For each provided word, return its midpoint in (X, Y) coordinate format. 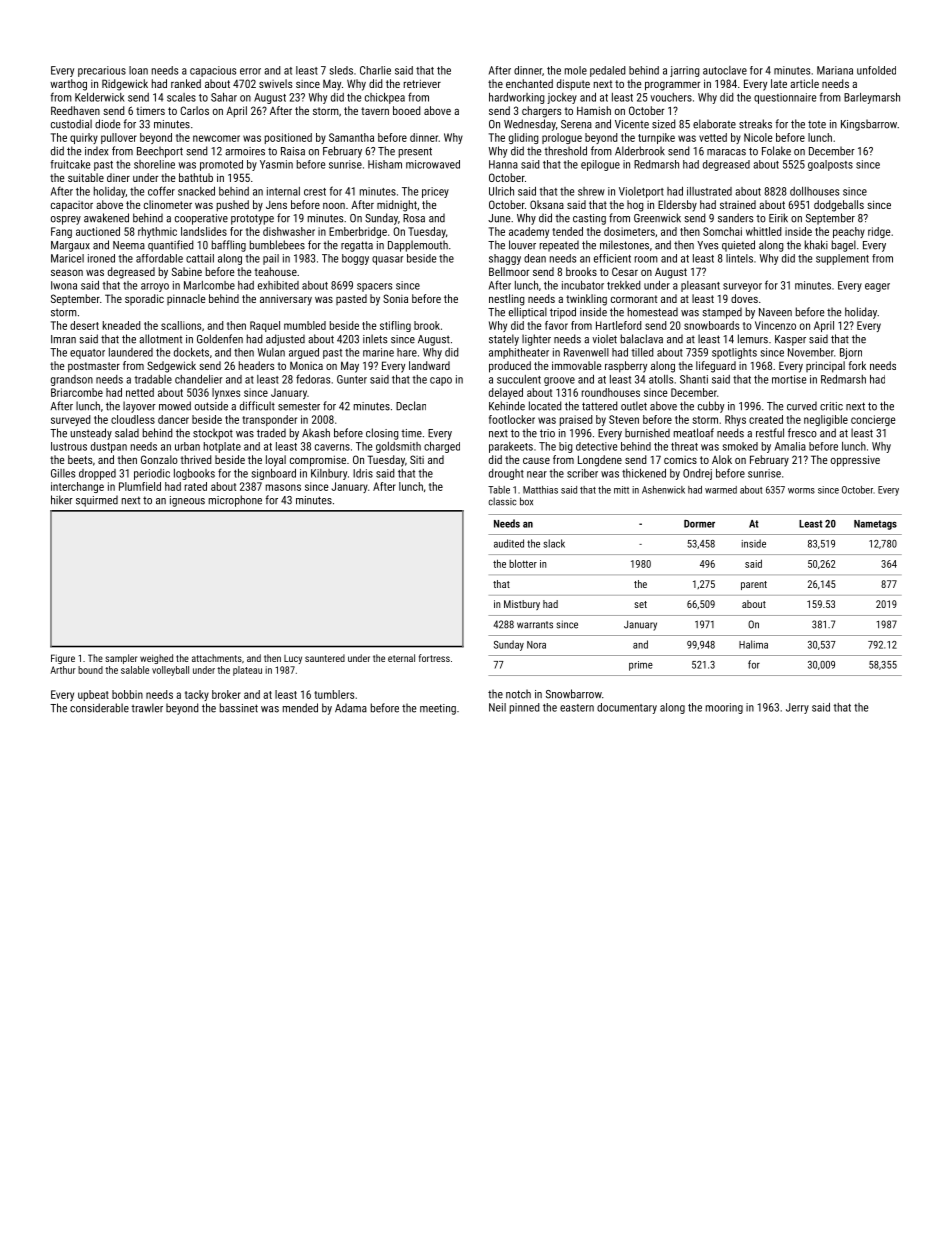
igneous (187, 501)
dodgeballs (839, 206)
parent (754, 585)
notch (518, 694)
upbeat (93, 695)
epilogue (600, 165)
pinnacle (186, 299)
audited (509, 543)
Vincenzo (775, 325)
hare (407, 352)
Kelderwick (100, 97)
